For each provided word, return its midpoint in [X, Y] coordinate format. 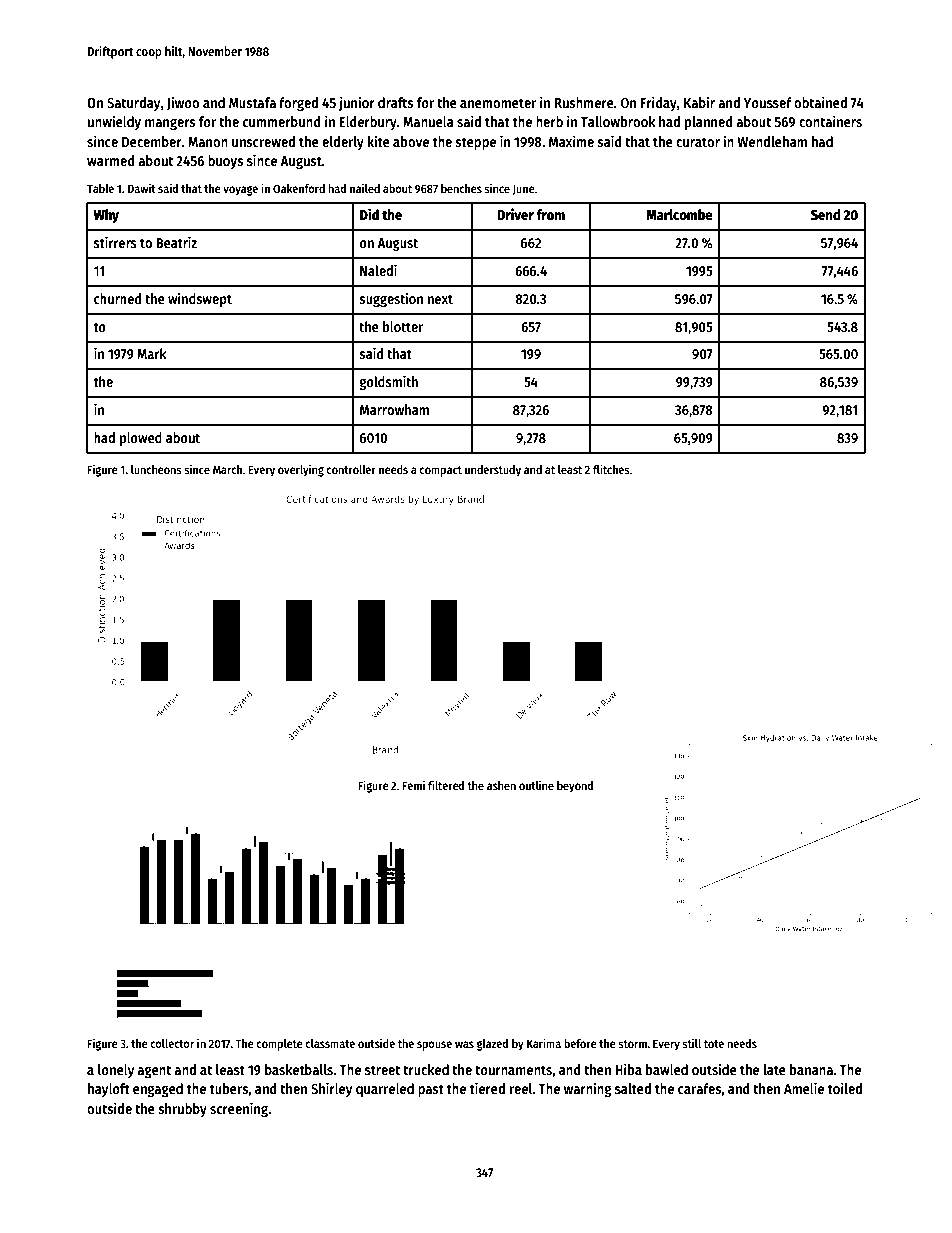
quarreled [385, 1090]
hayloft [109, 1090]
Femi [413, 785]
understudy [493, 471]
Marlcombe [679, 214]
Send [826, 214]
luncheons [156, 469]
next [440, 299]
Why [106, 216]
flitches [611, 469]
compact [440, 471]
